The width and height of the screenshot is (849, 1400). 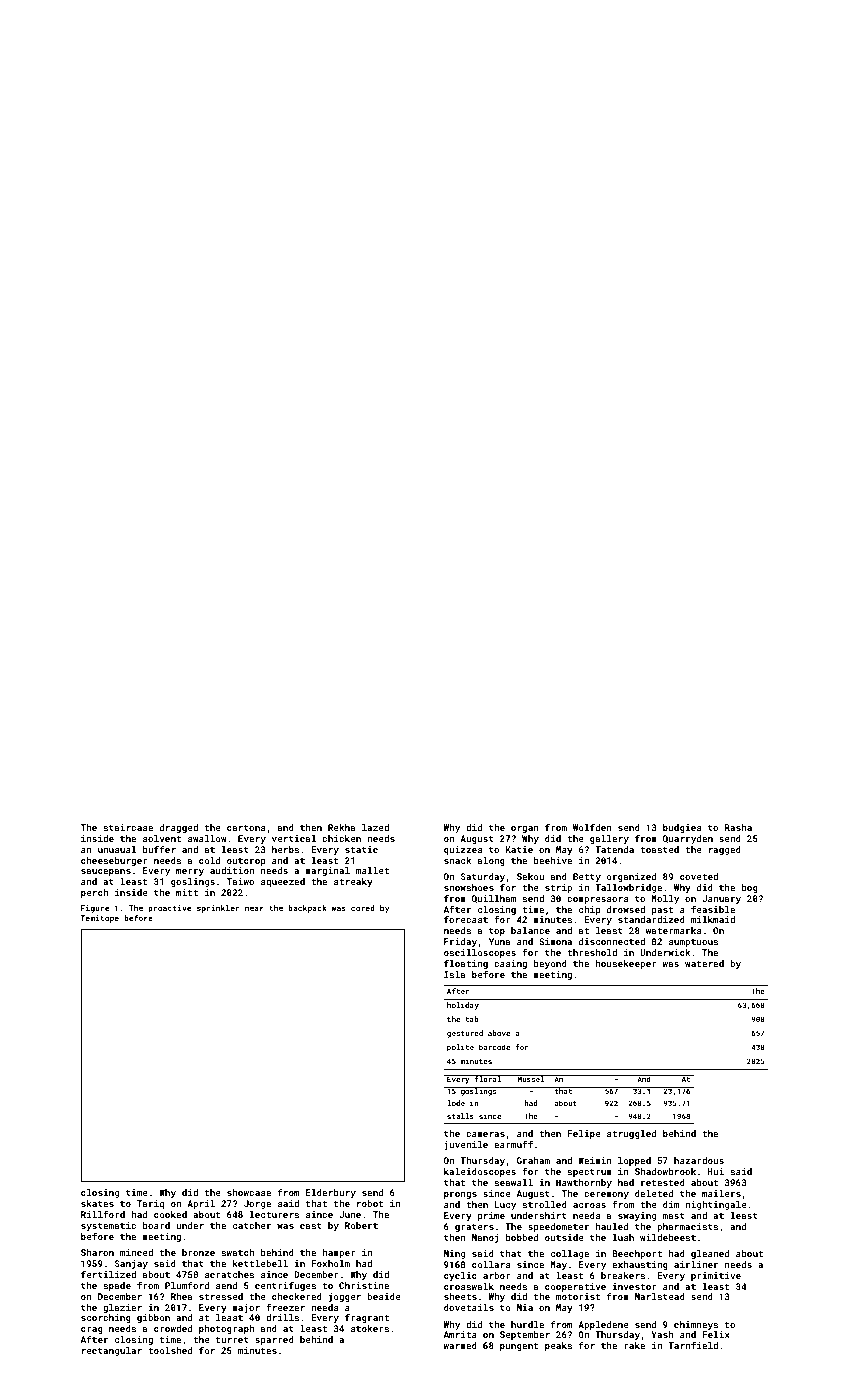 What do you see at coordinates (558, 1346) in the screenshot?
I see `peaks` at bounding box center [558, 1346].
